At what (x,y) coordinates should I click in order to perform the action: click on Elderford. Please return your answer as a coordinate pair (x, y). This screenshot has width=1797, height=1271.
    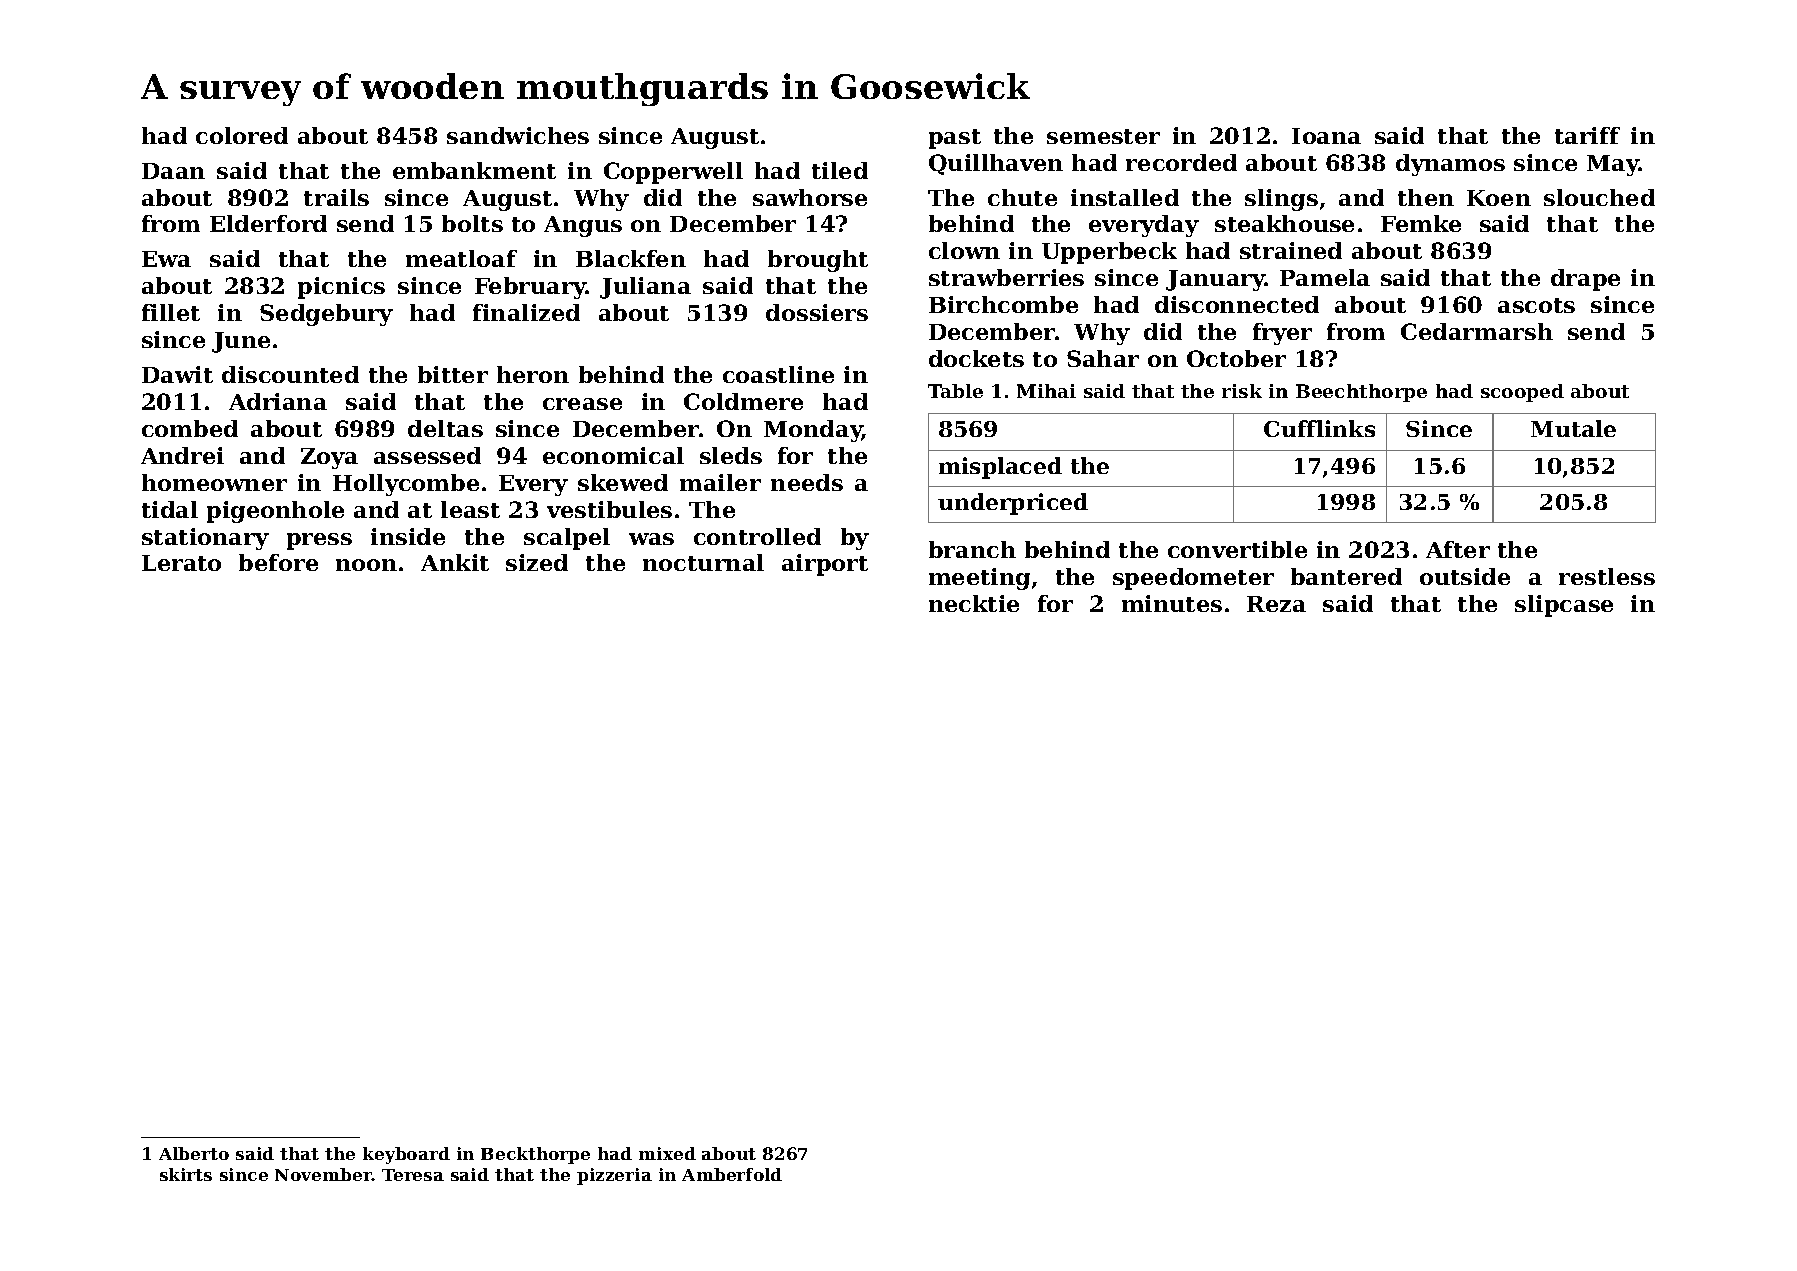
    Looking at the image, I should click on (268, 223).
